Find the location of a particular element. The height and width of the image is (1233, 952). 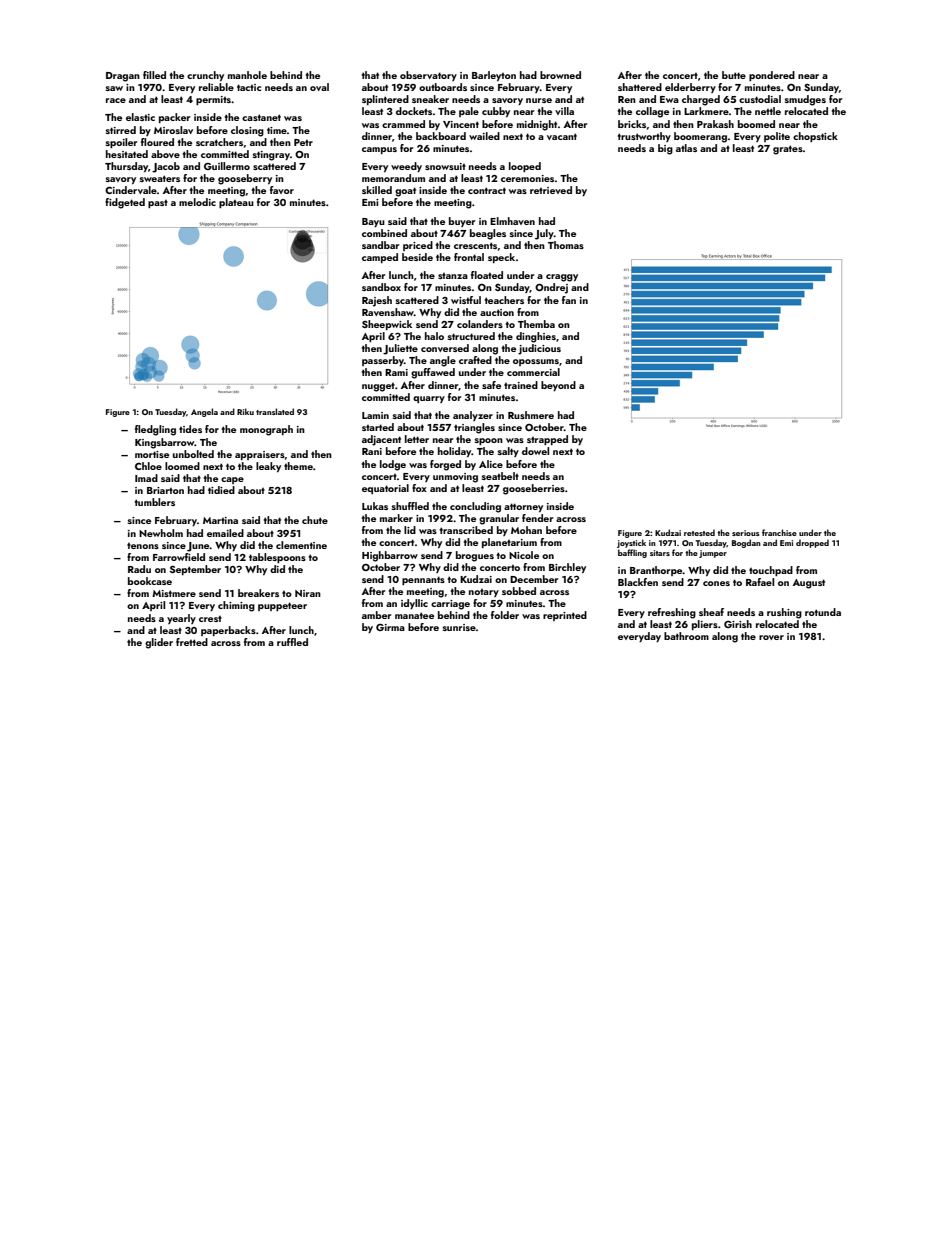

serious is located at coordinates (745, 533).
